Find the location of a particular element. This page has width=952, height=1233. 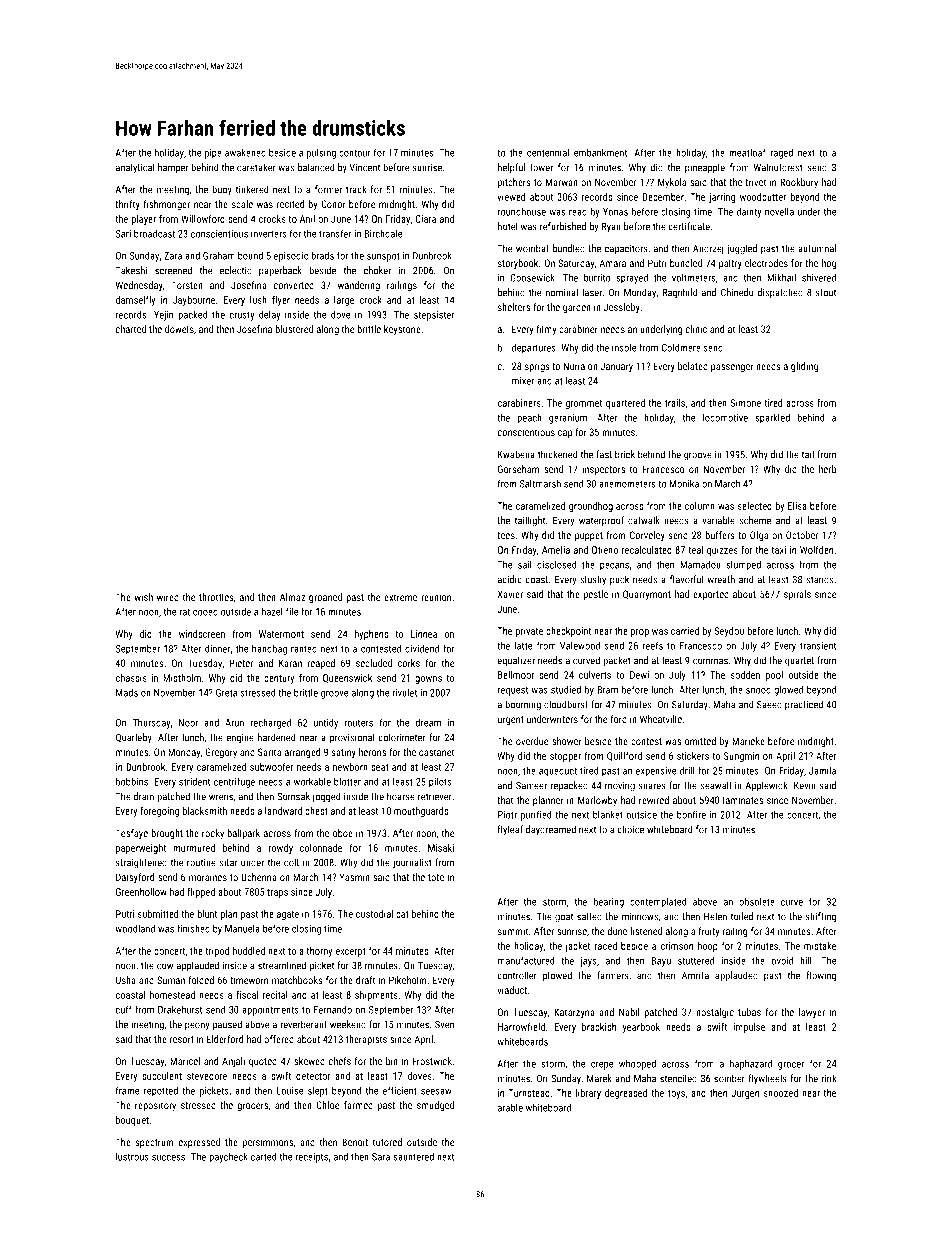

woodcutter is located at coordinates (763, 197).
